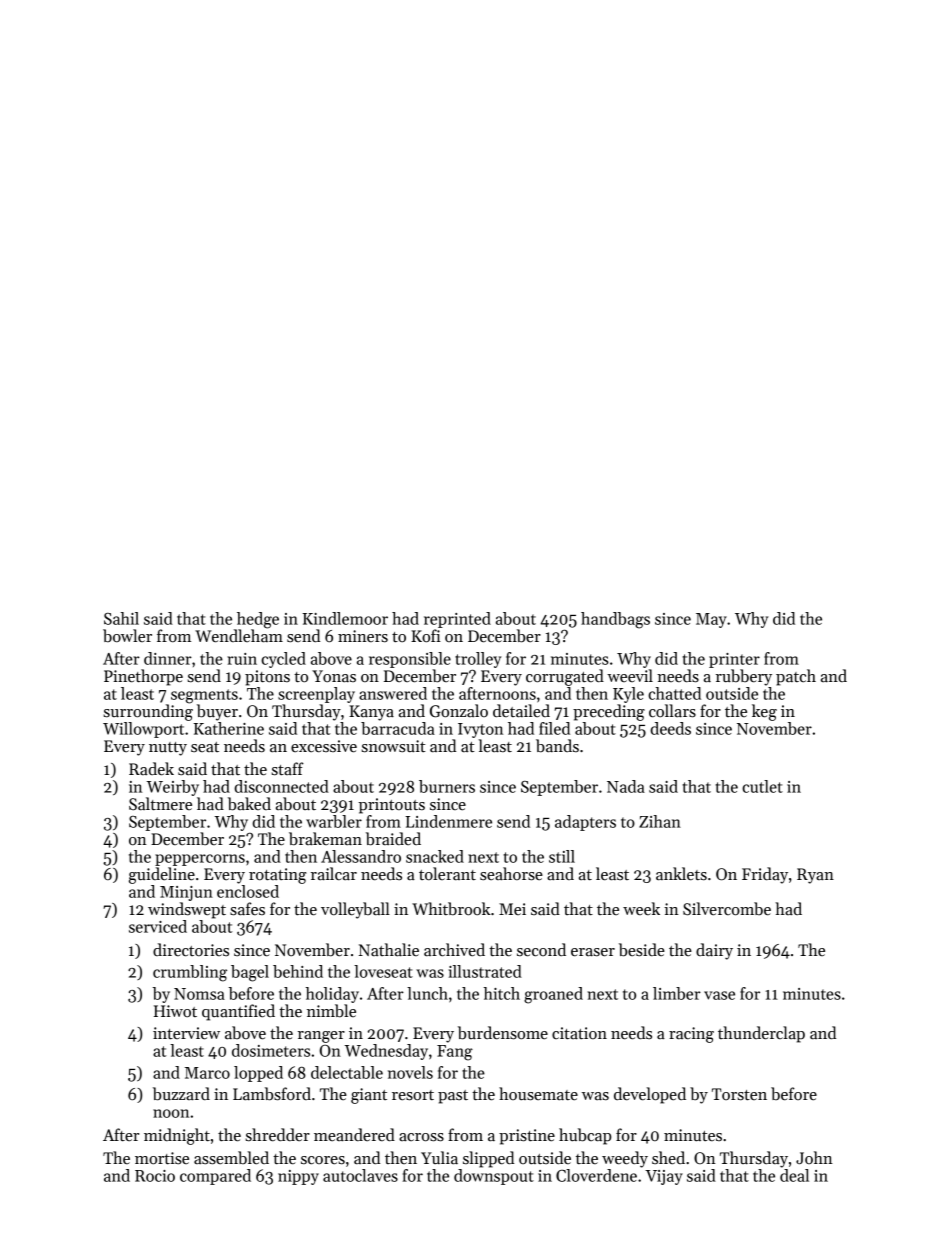  I want to click on handbags, so click(615, 620).
